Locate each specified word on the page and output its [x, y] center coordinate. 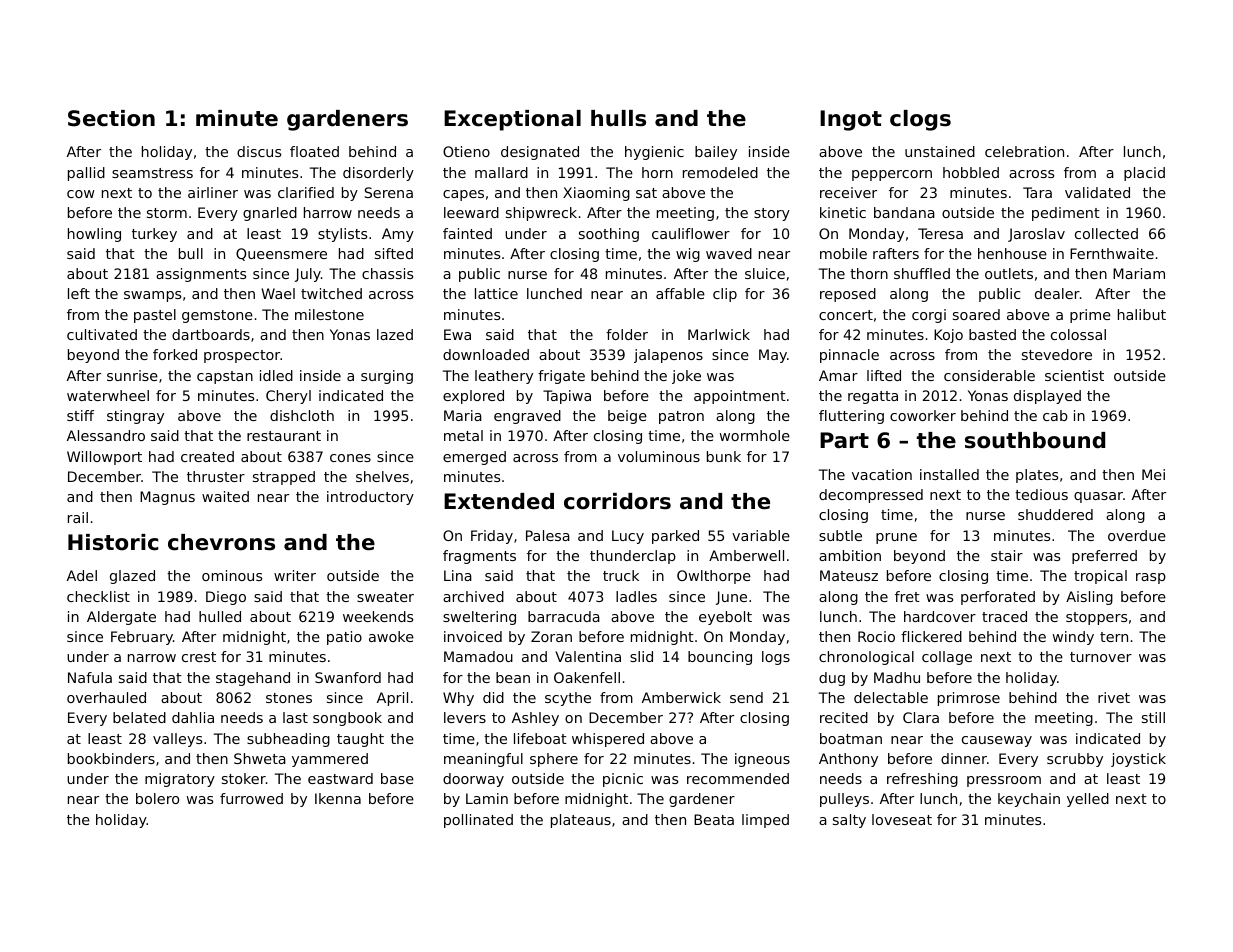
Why [458, 699]
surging [387, 377]
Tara [1037, 192]
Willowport [104, 458]
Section [111, 118]
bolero [157, 798]
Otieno [466, 151]
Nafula [90, 677]
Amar [838, 375]
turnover [1101, 657]
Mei [1153, 474]
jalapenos [668, 356]
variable [761, 535]
